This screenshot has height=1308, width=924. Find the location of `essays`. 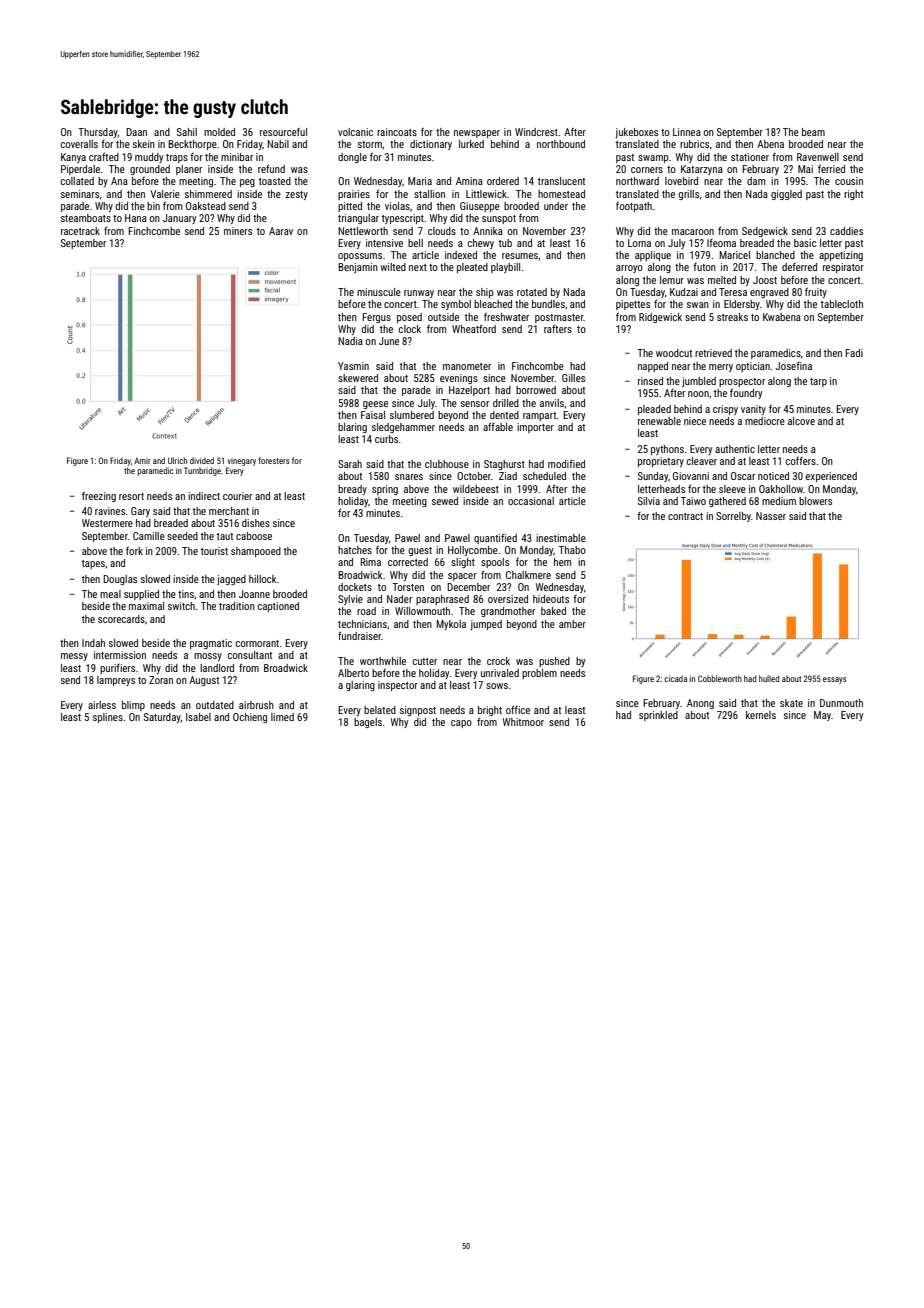

essays is located at coordinates (835, 680).
